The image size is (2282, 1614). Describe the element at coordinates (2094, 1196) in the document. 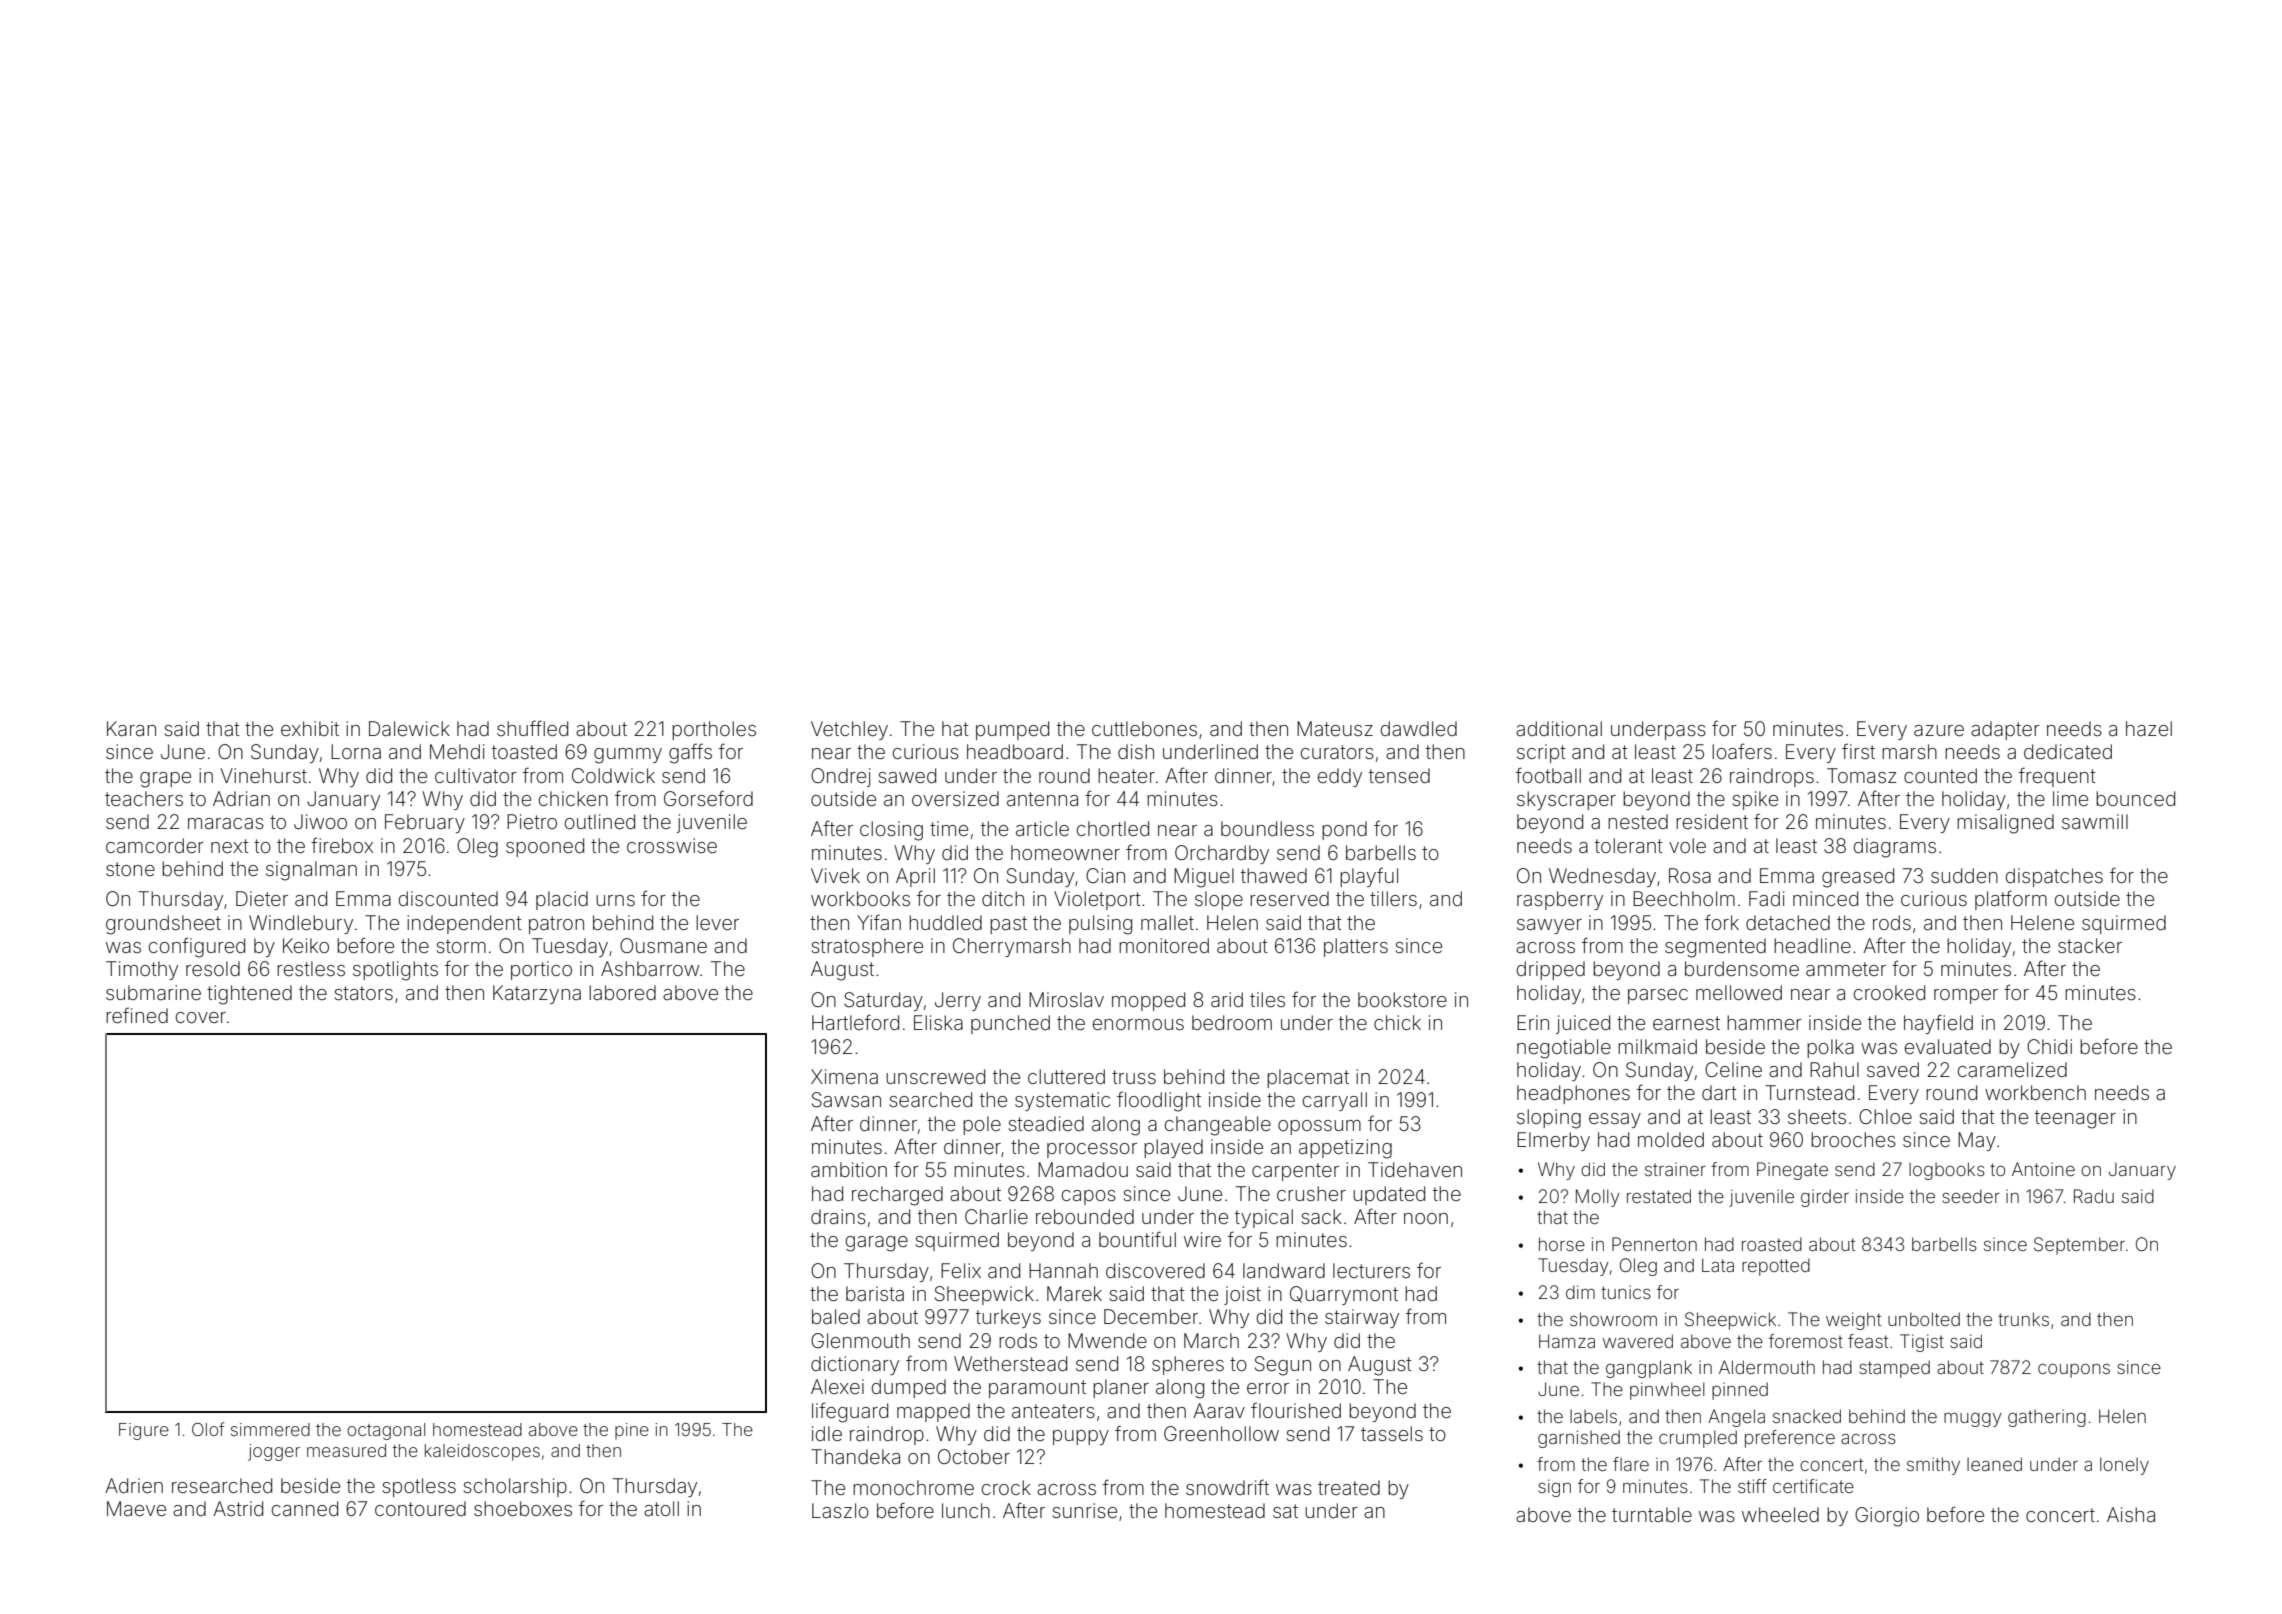

I see `Radu` at that location.
